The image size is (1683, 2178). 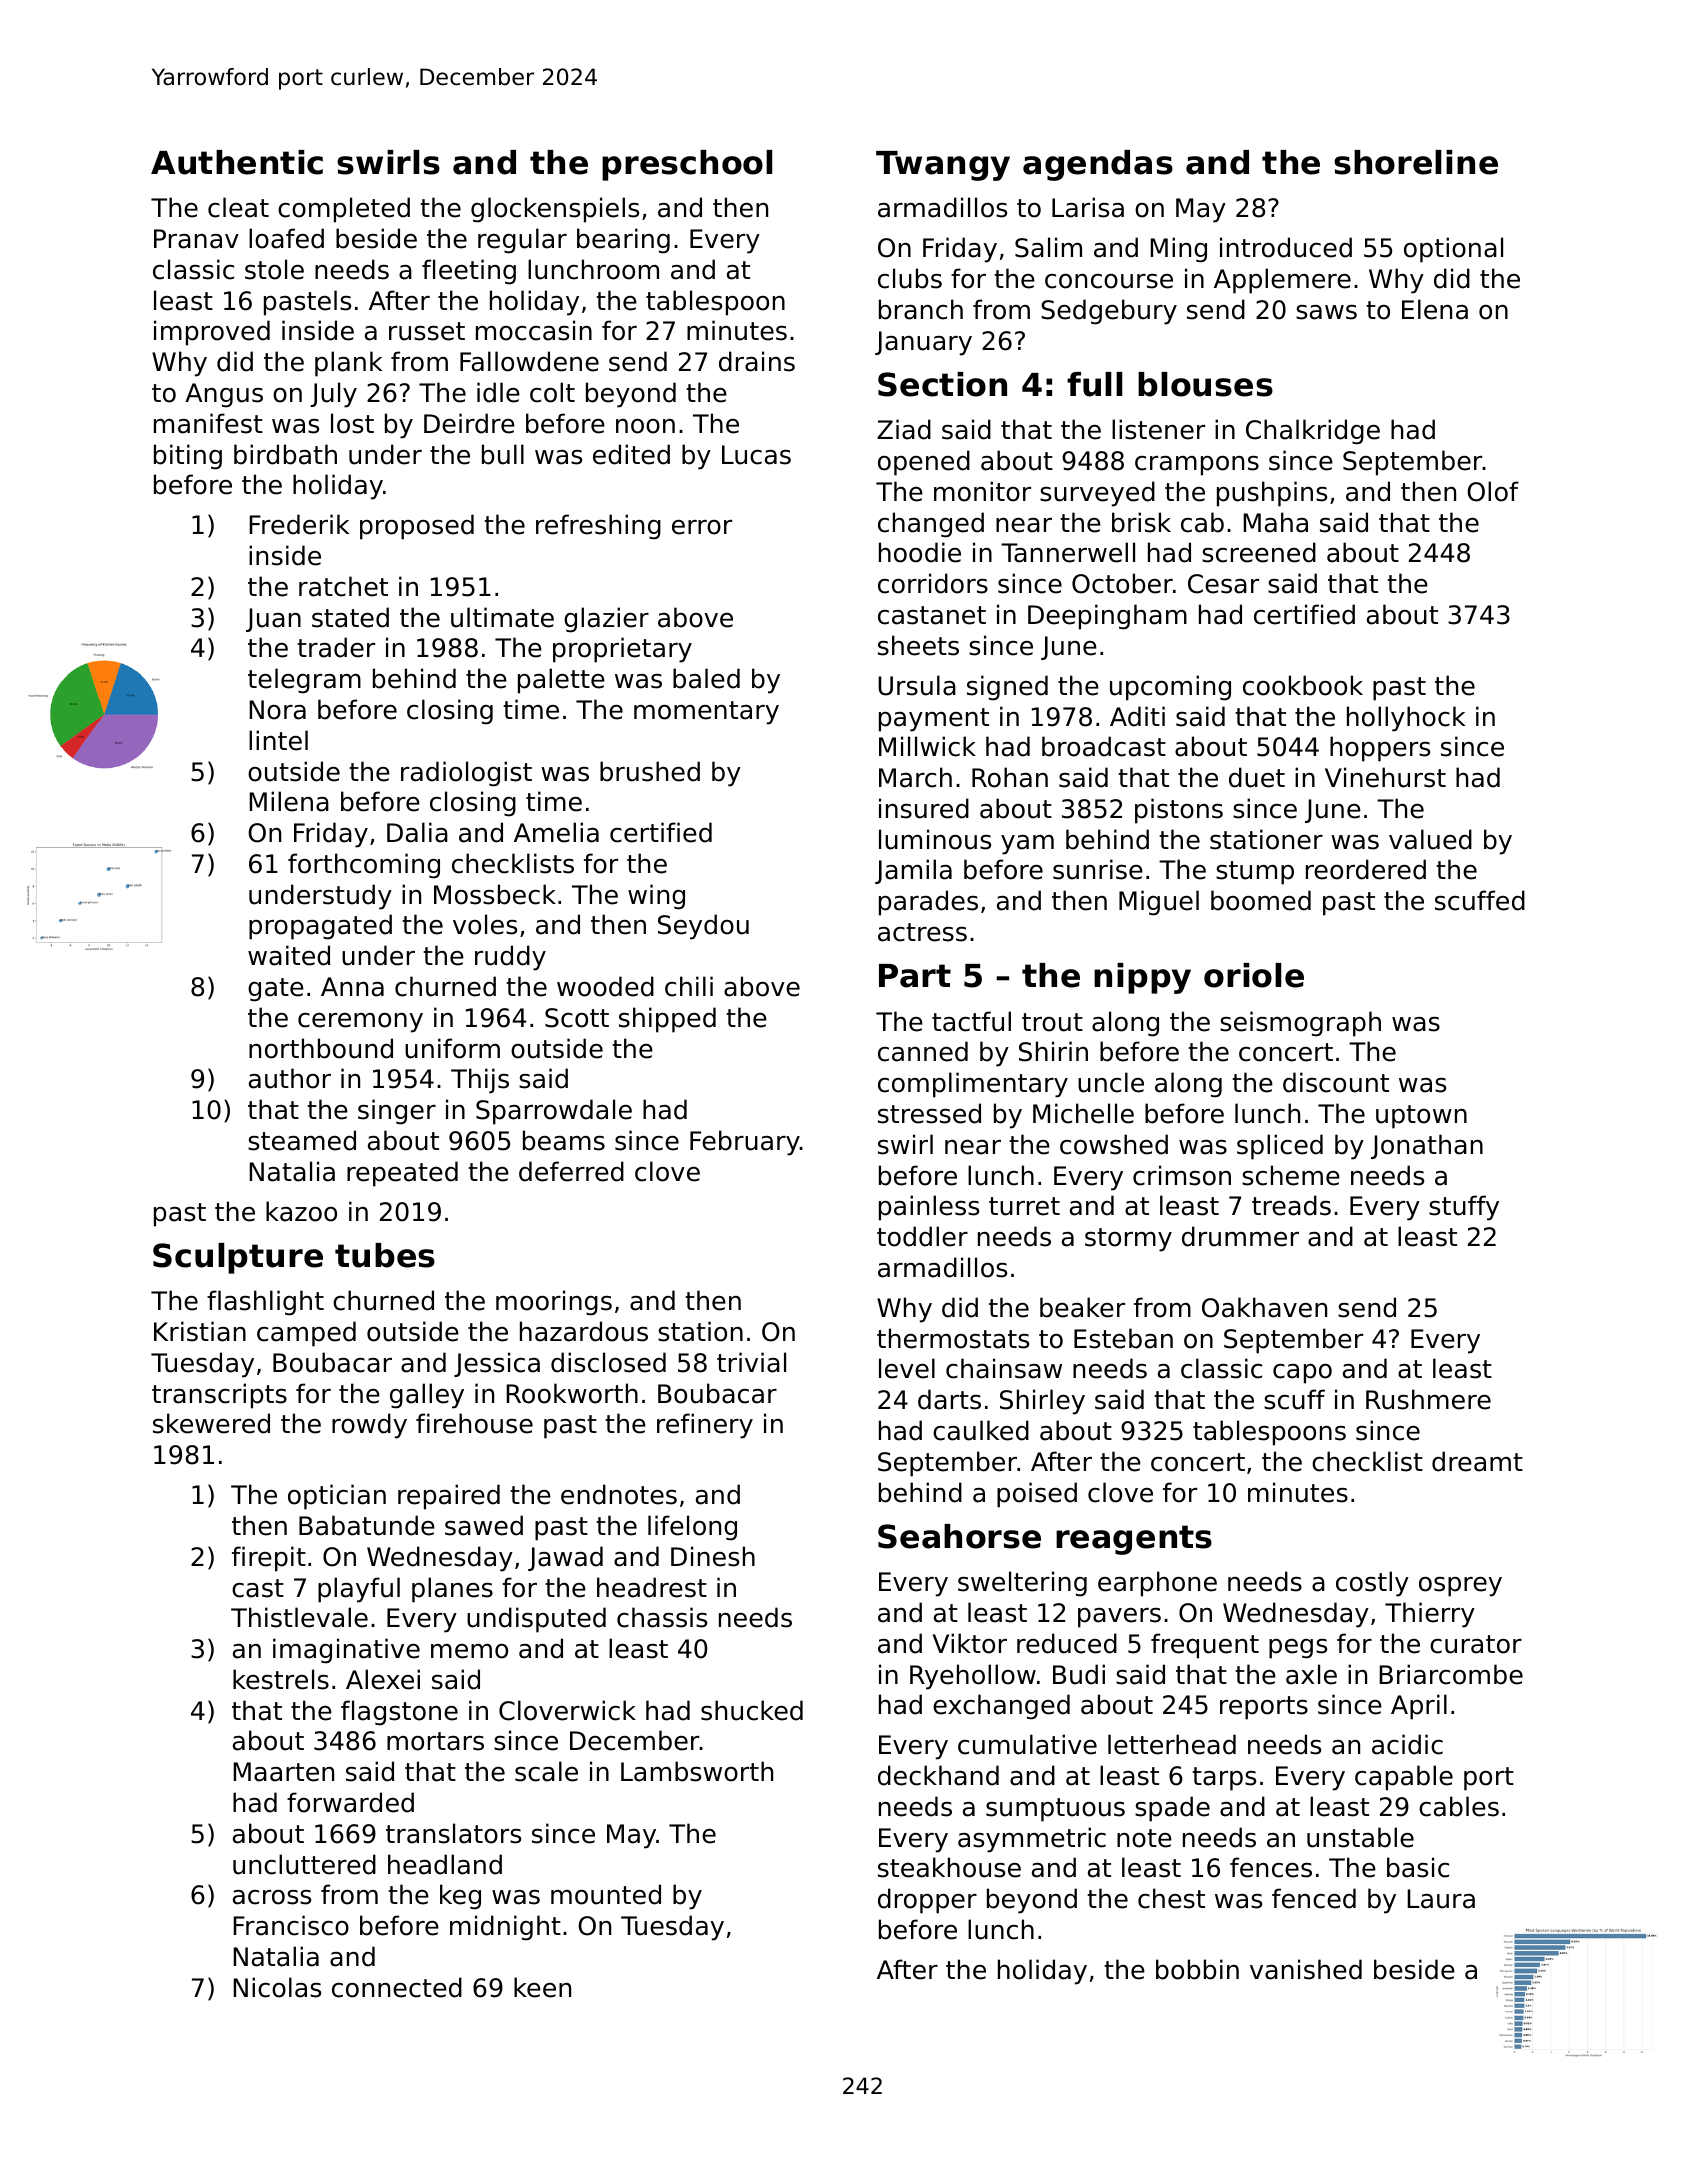 What do you see at coordinates (662, 1617) in the screenshot?
I see `chassis` at bounding box center [662, 1617].
